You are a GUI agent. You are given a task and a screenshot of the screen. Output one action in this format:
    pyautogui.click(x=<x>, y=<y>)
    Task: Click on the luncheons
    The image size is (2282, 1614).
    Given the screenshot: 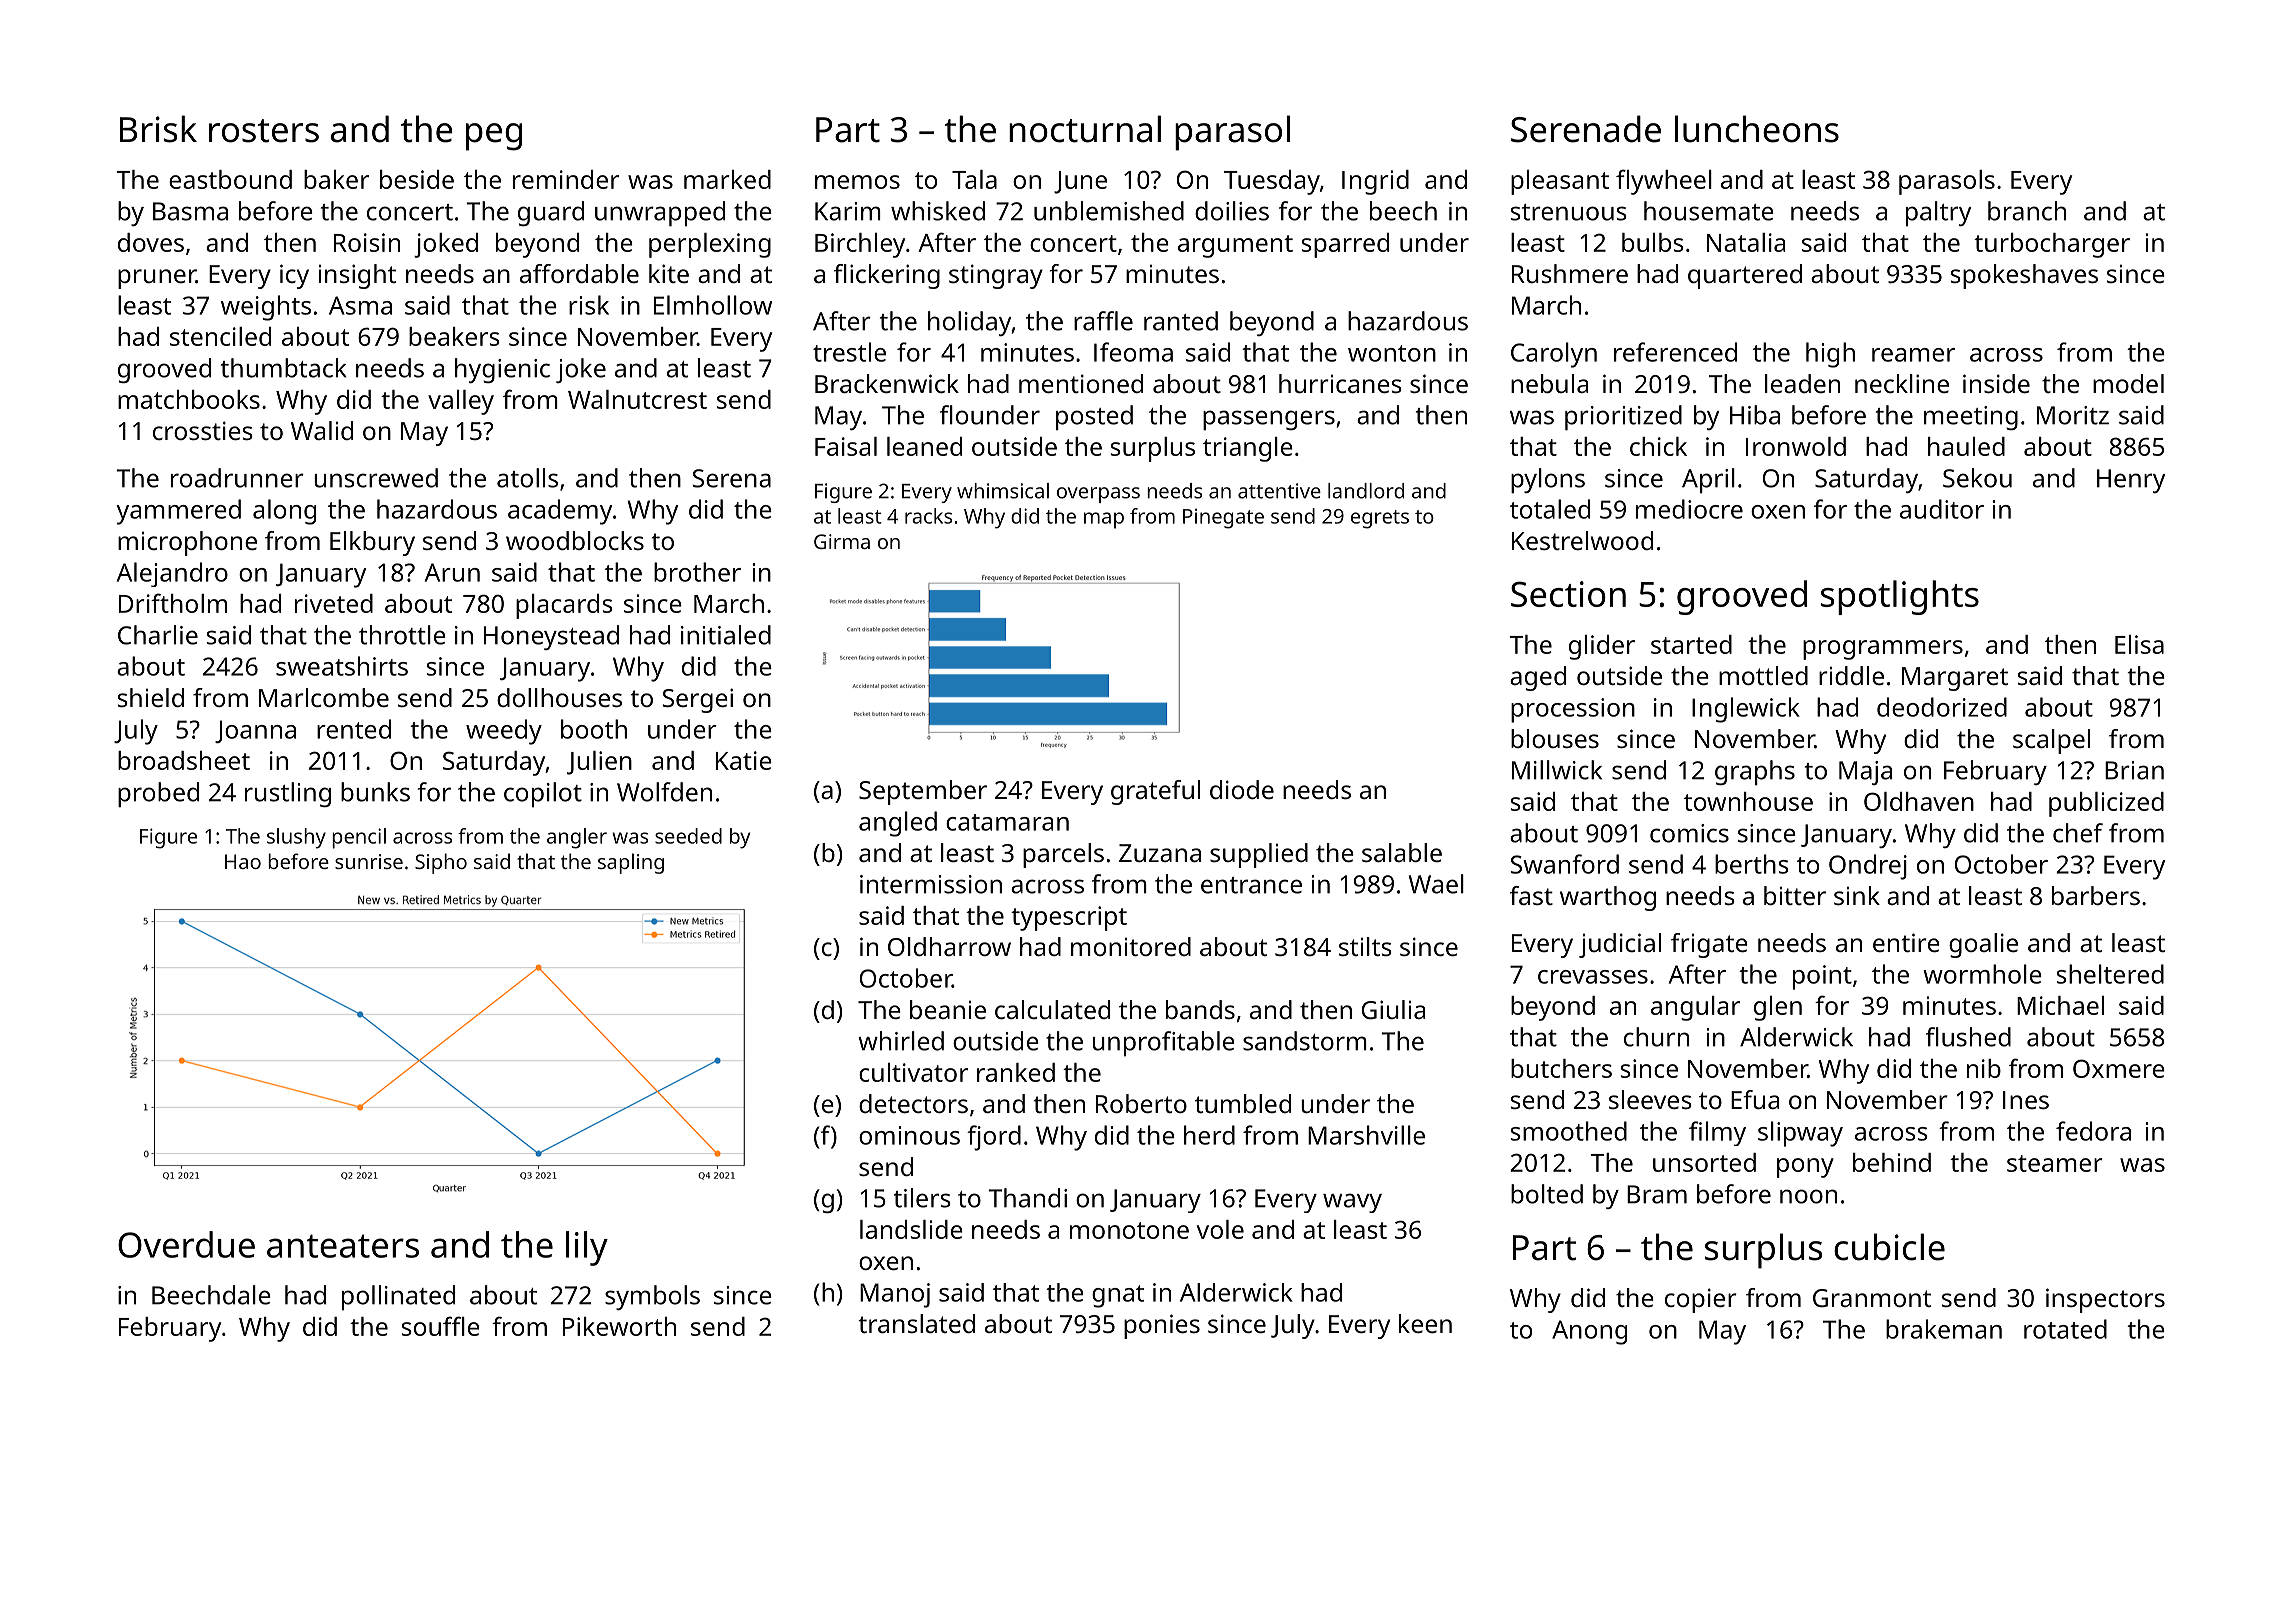 What is the action you would take?
    pyautogui.click(x=1757, y=129)
